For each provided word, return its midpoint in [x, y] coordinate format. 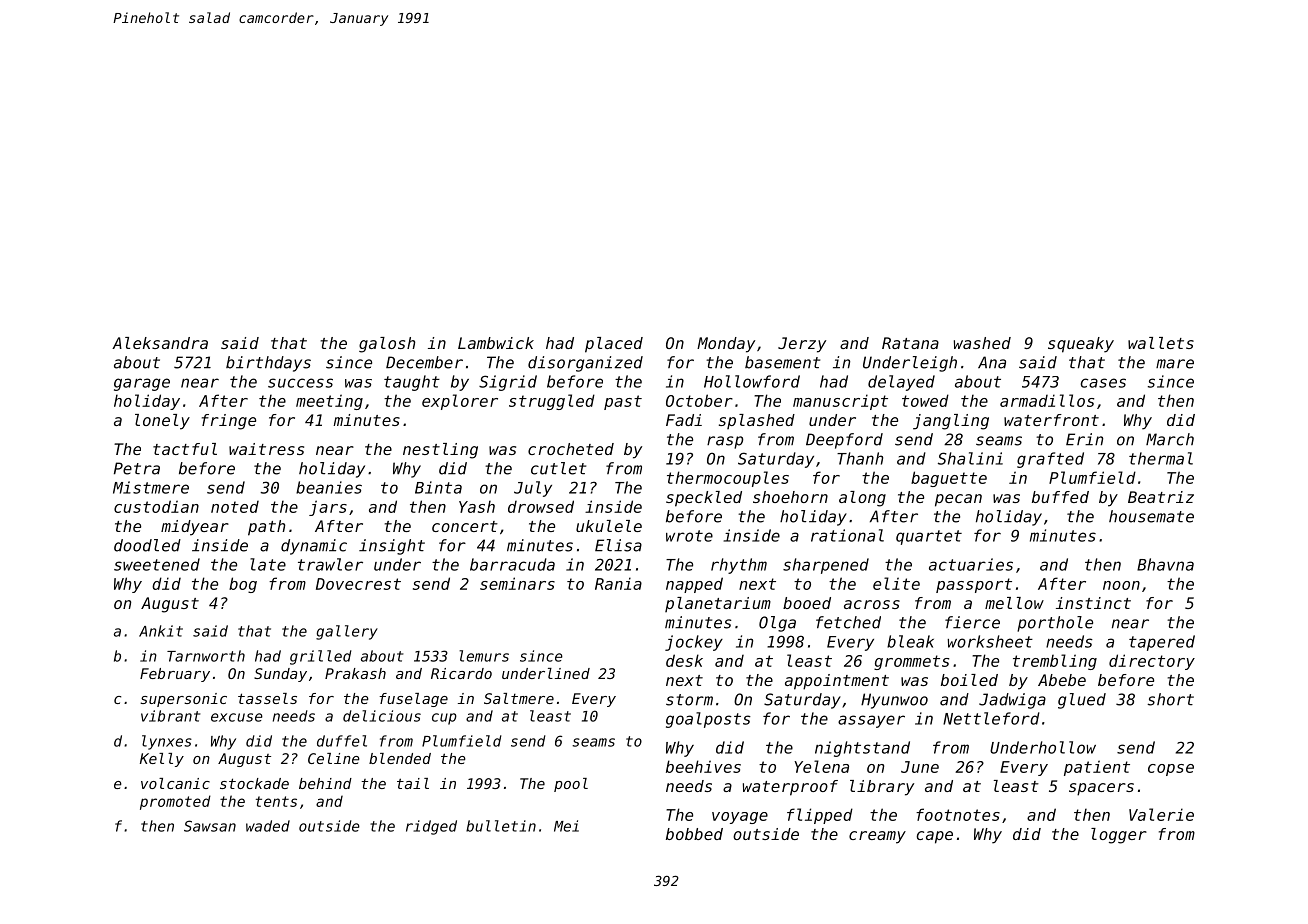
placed [614, 345]
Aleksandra [160, 343]
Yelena [821, 766]
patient [1097, 768]
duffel [342, 741]
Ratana [910, 343]
